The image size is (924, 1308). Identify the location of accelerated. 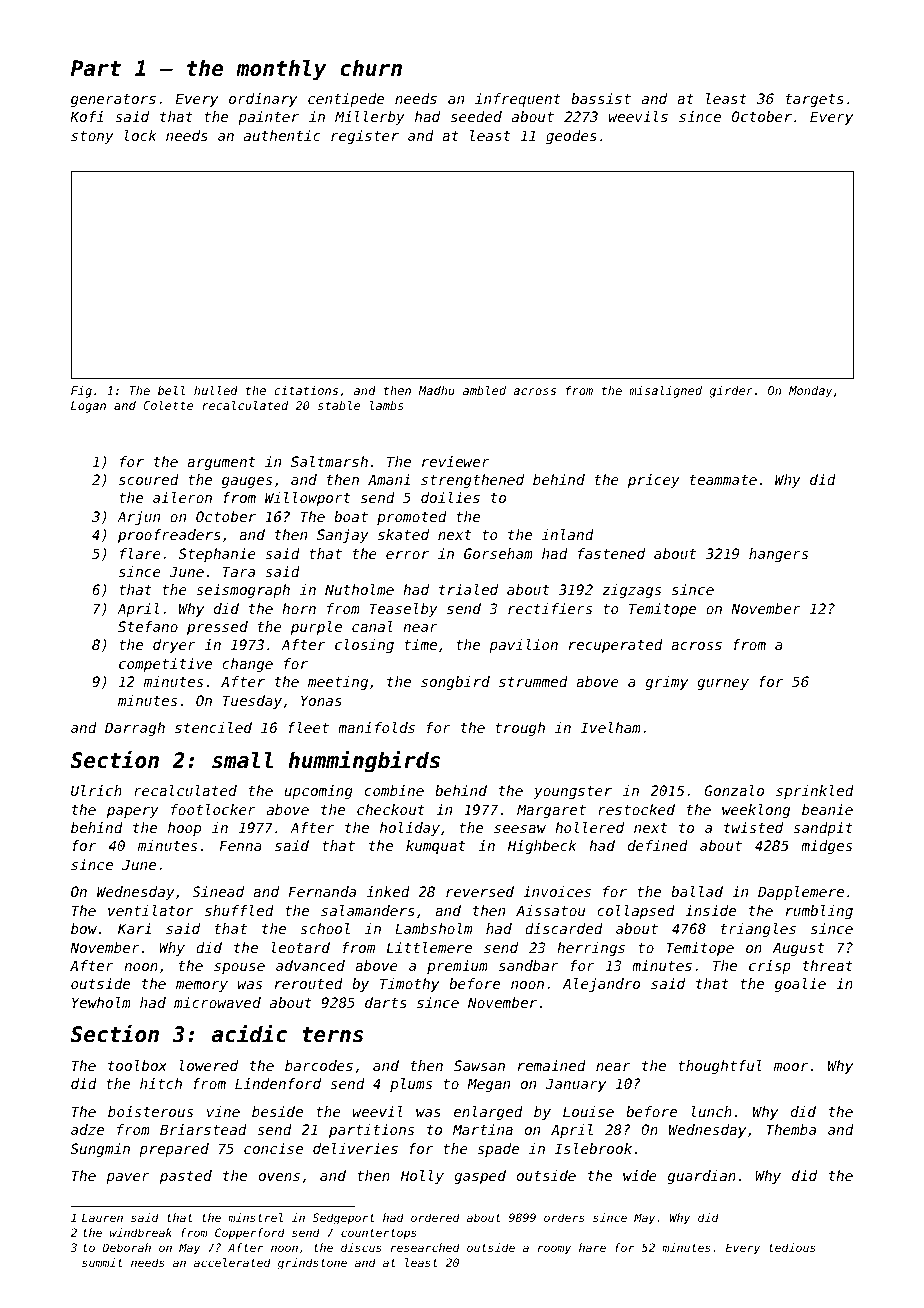
(232, 1262).
